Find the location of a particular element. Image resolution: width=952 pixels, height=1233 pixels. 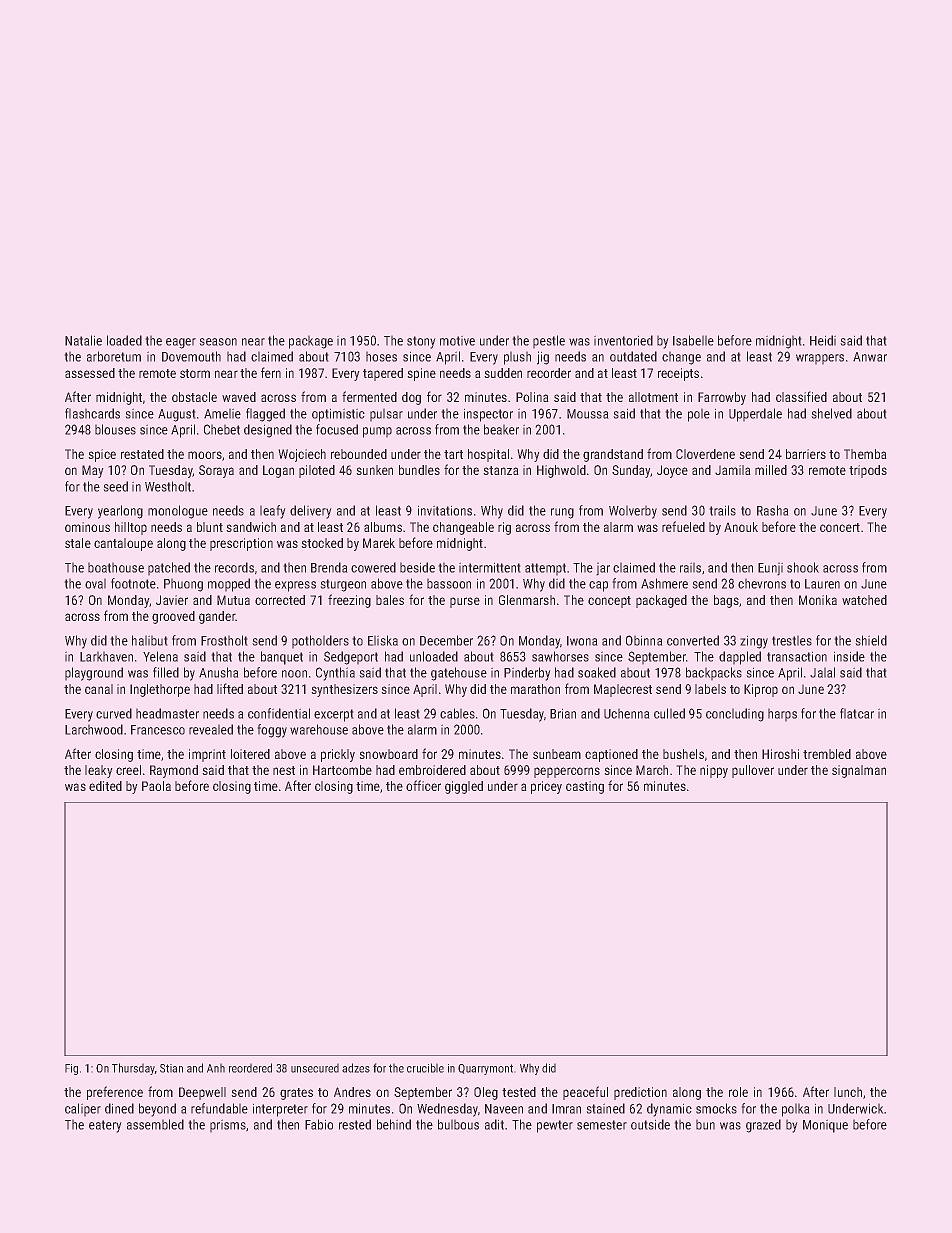

snowboard is located at coordinates (388, 754).
